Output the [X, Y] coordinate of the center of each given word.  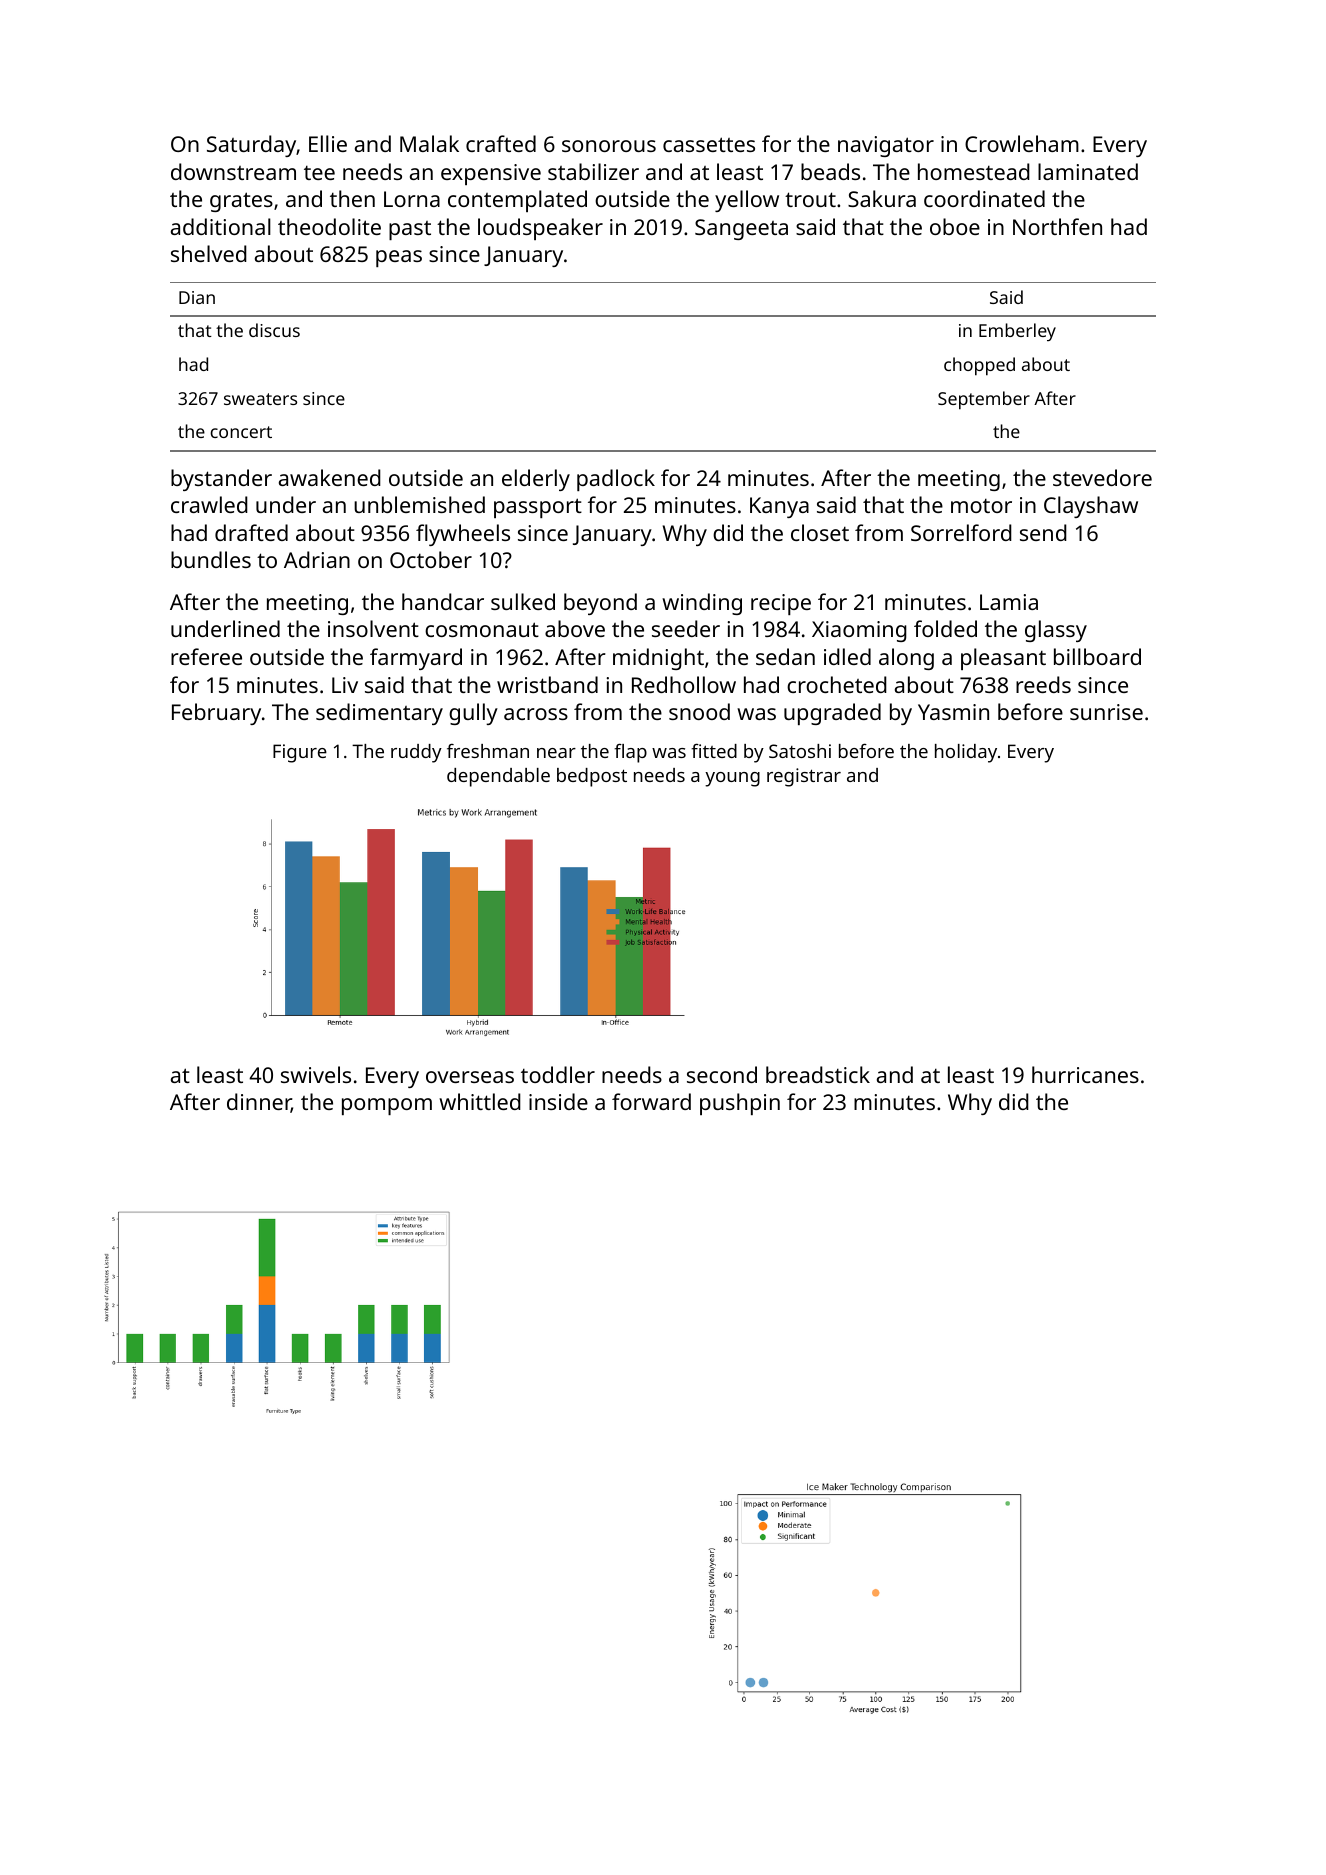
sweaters [260, 399]
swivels [316, 1074]
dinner [259, 1103]
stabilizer [593, 171]
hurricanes [1085, 1074]
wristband [547, 684]
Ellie [328, 143]
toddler [558, 1074]
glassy [1056, 631]
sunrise [1106, 712]
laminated [1088, 171]
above [575, 628]
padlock [616, 480]
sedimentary [379, 714]
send [1043, 532]
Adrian [317, 559]
